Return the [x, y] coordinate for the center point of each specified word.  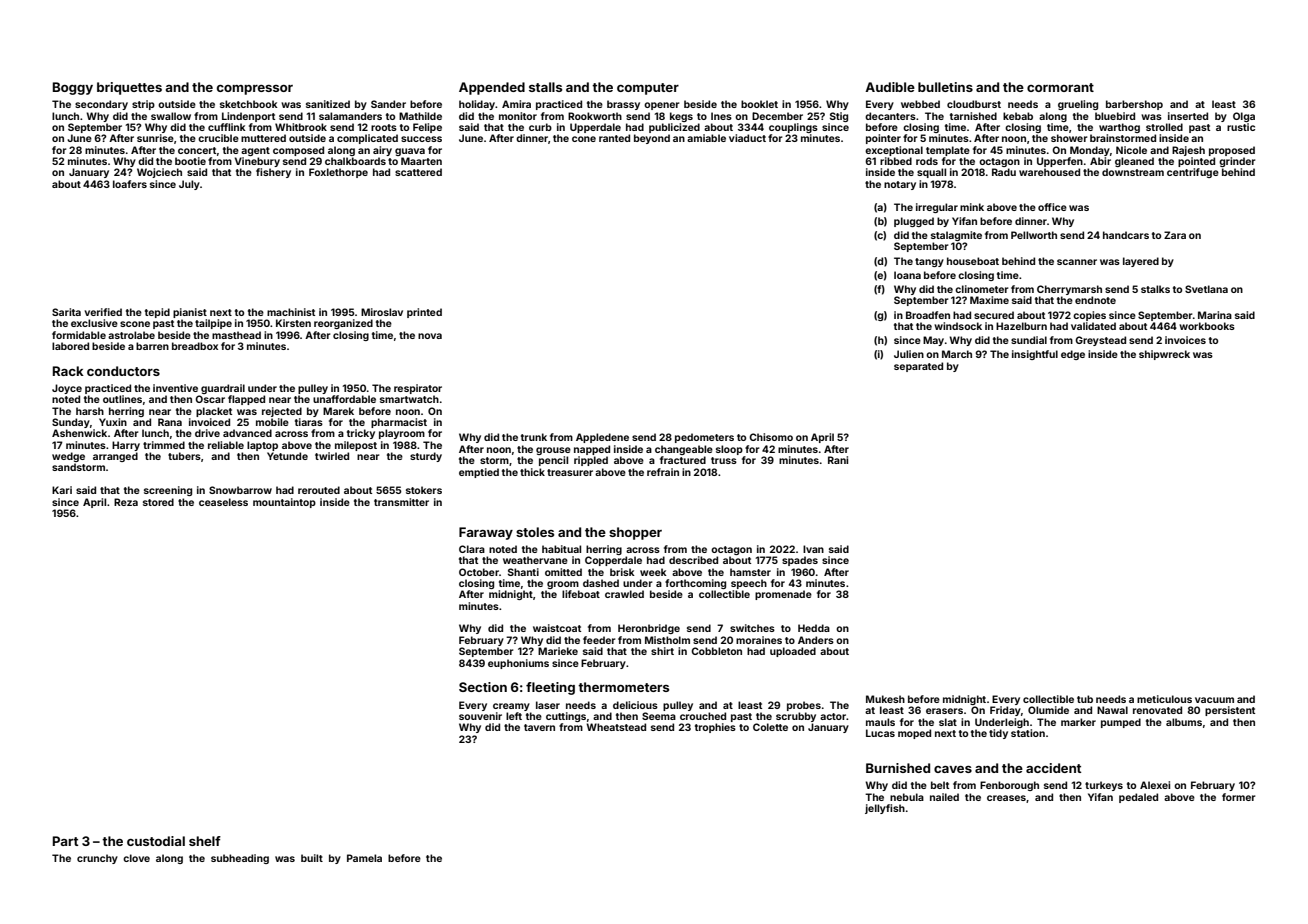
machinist [291, 312]
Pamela [364, 858]
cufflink [227, 127]
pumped [1121, 723]
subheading [240, 859]
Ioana [907, 275]
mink [972, 207]
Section [483, 687]
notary [900, 185]
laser [548, 705]
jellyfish [885, 809]
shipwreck [1164, 355]
